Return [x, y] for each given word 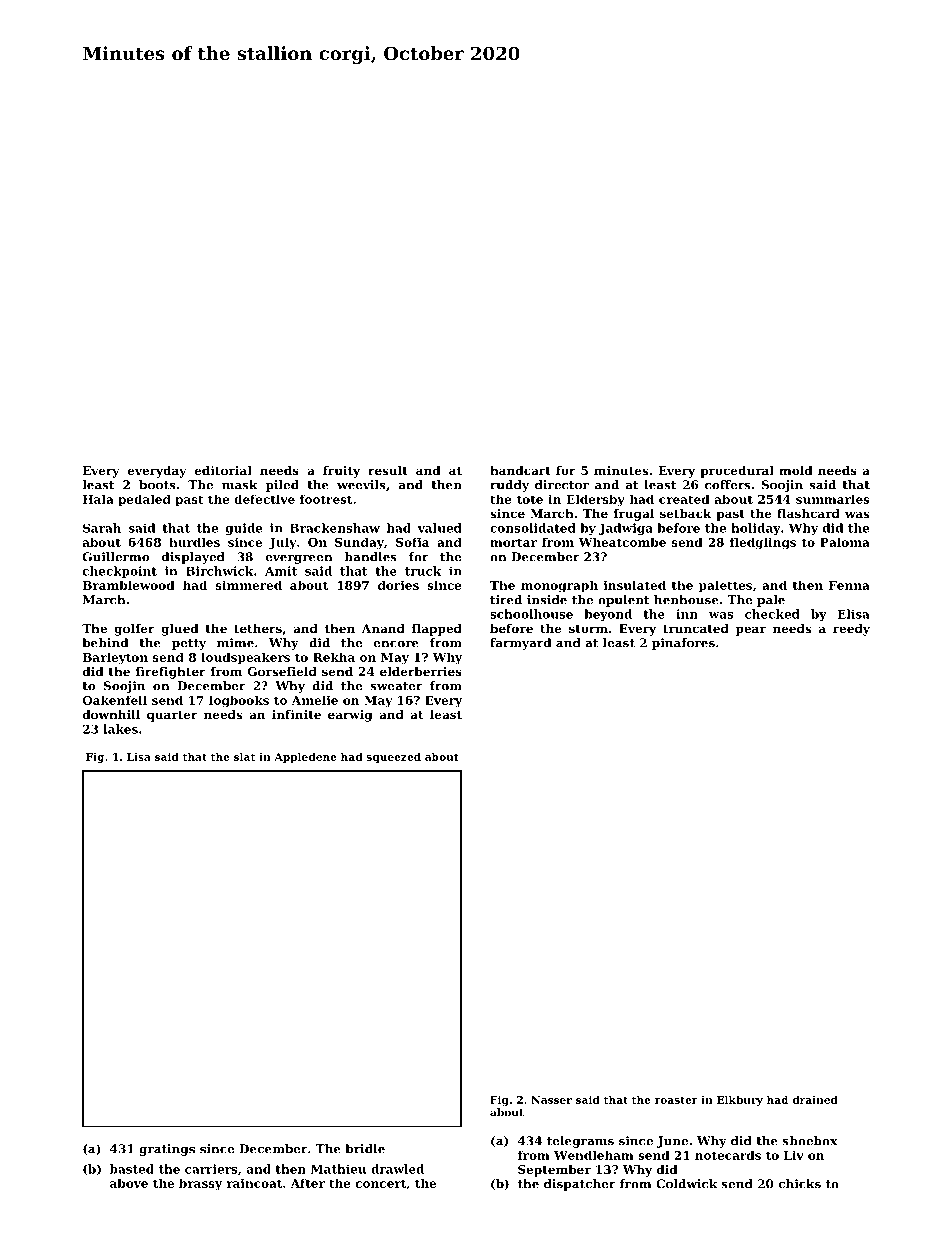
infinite [296, 714]
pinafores [683, 644]
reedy [851, 630]
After [308, 1183]
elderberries [421, 671]
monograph [559, 586]
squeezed [394, 757]
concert [381, 1183]
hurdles [194, 542]
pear [751, 631]
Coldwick [686, 1184]
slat [244, 756]
